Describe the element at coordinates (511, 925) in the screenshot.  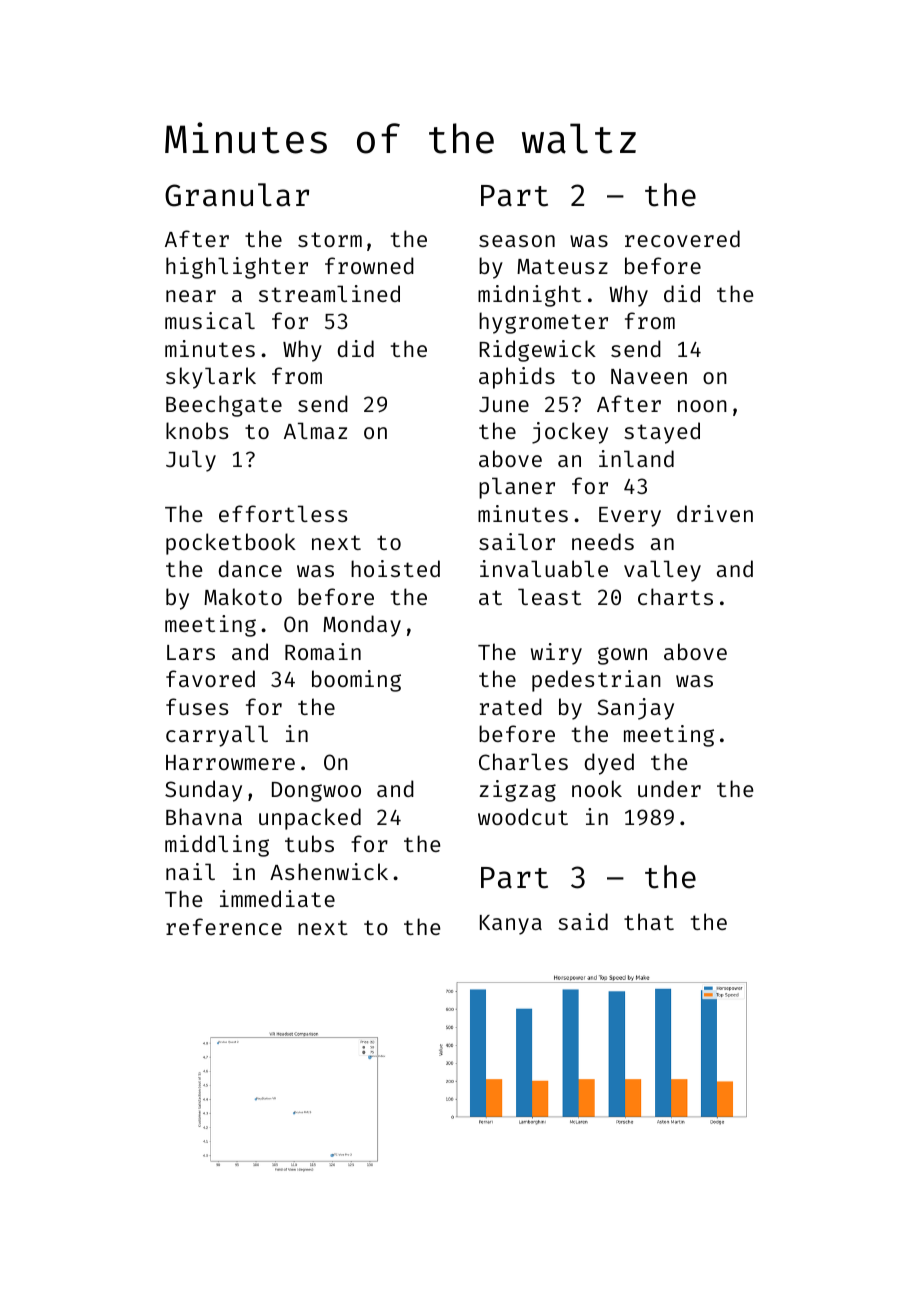
I see `Kanya` at that location.
